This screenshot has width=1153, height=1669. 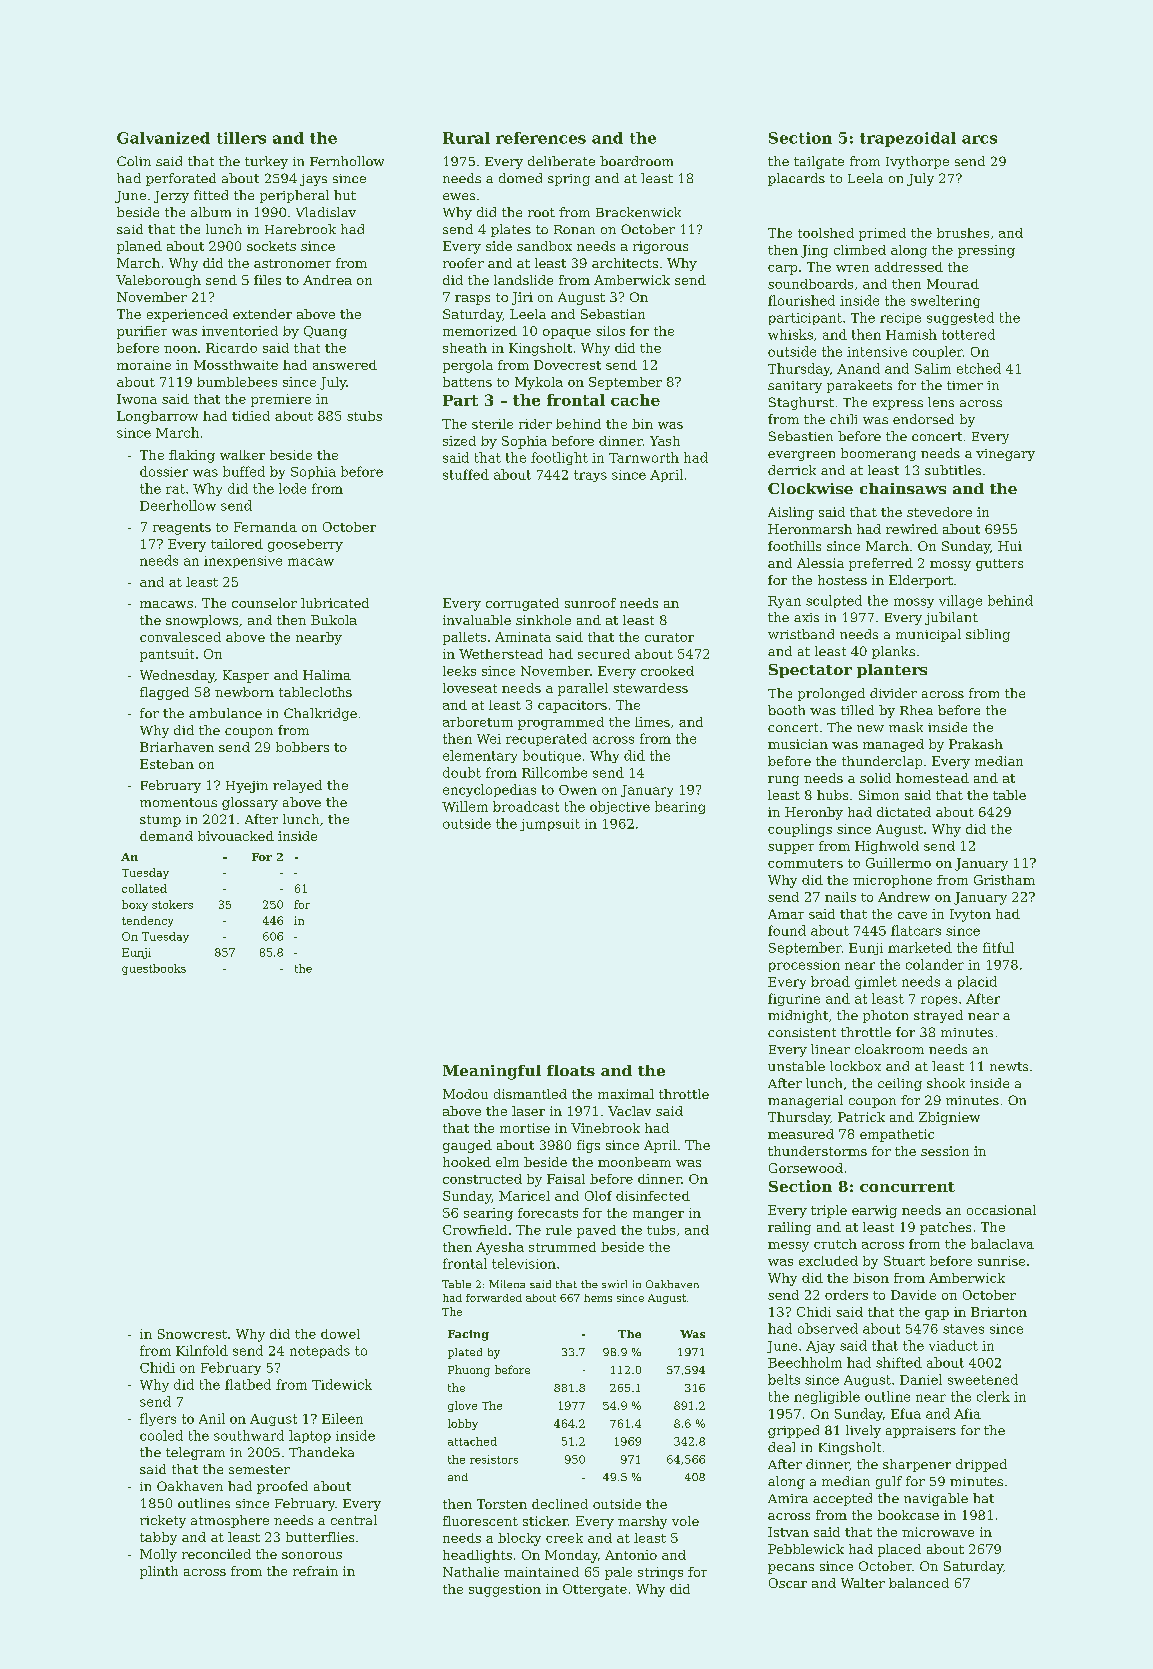 What do you see at coordinates (1009, 1066) in the screenshot?
I see `newts` at bounding box center [1009, 1066].
